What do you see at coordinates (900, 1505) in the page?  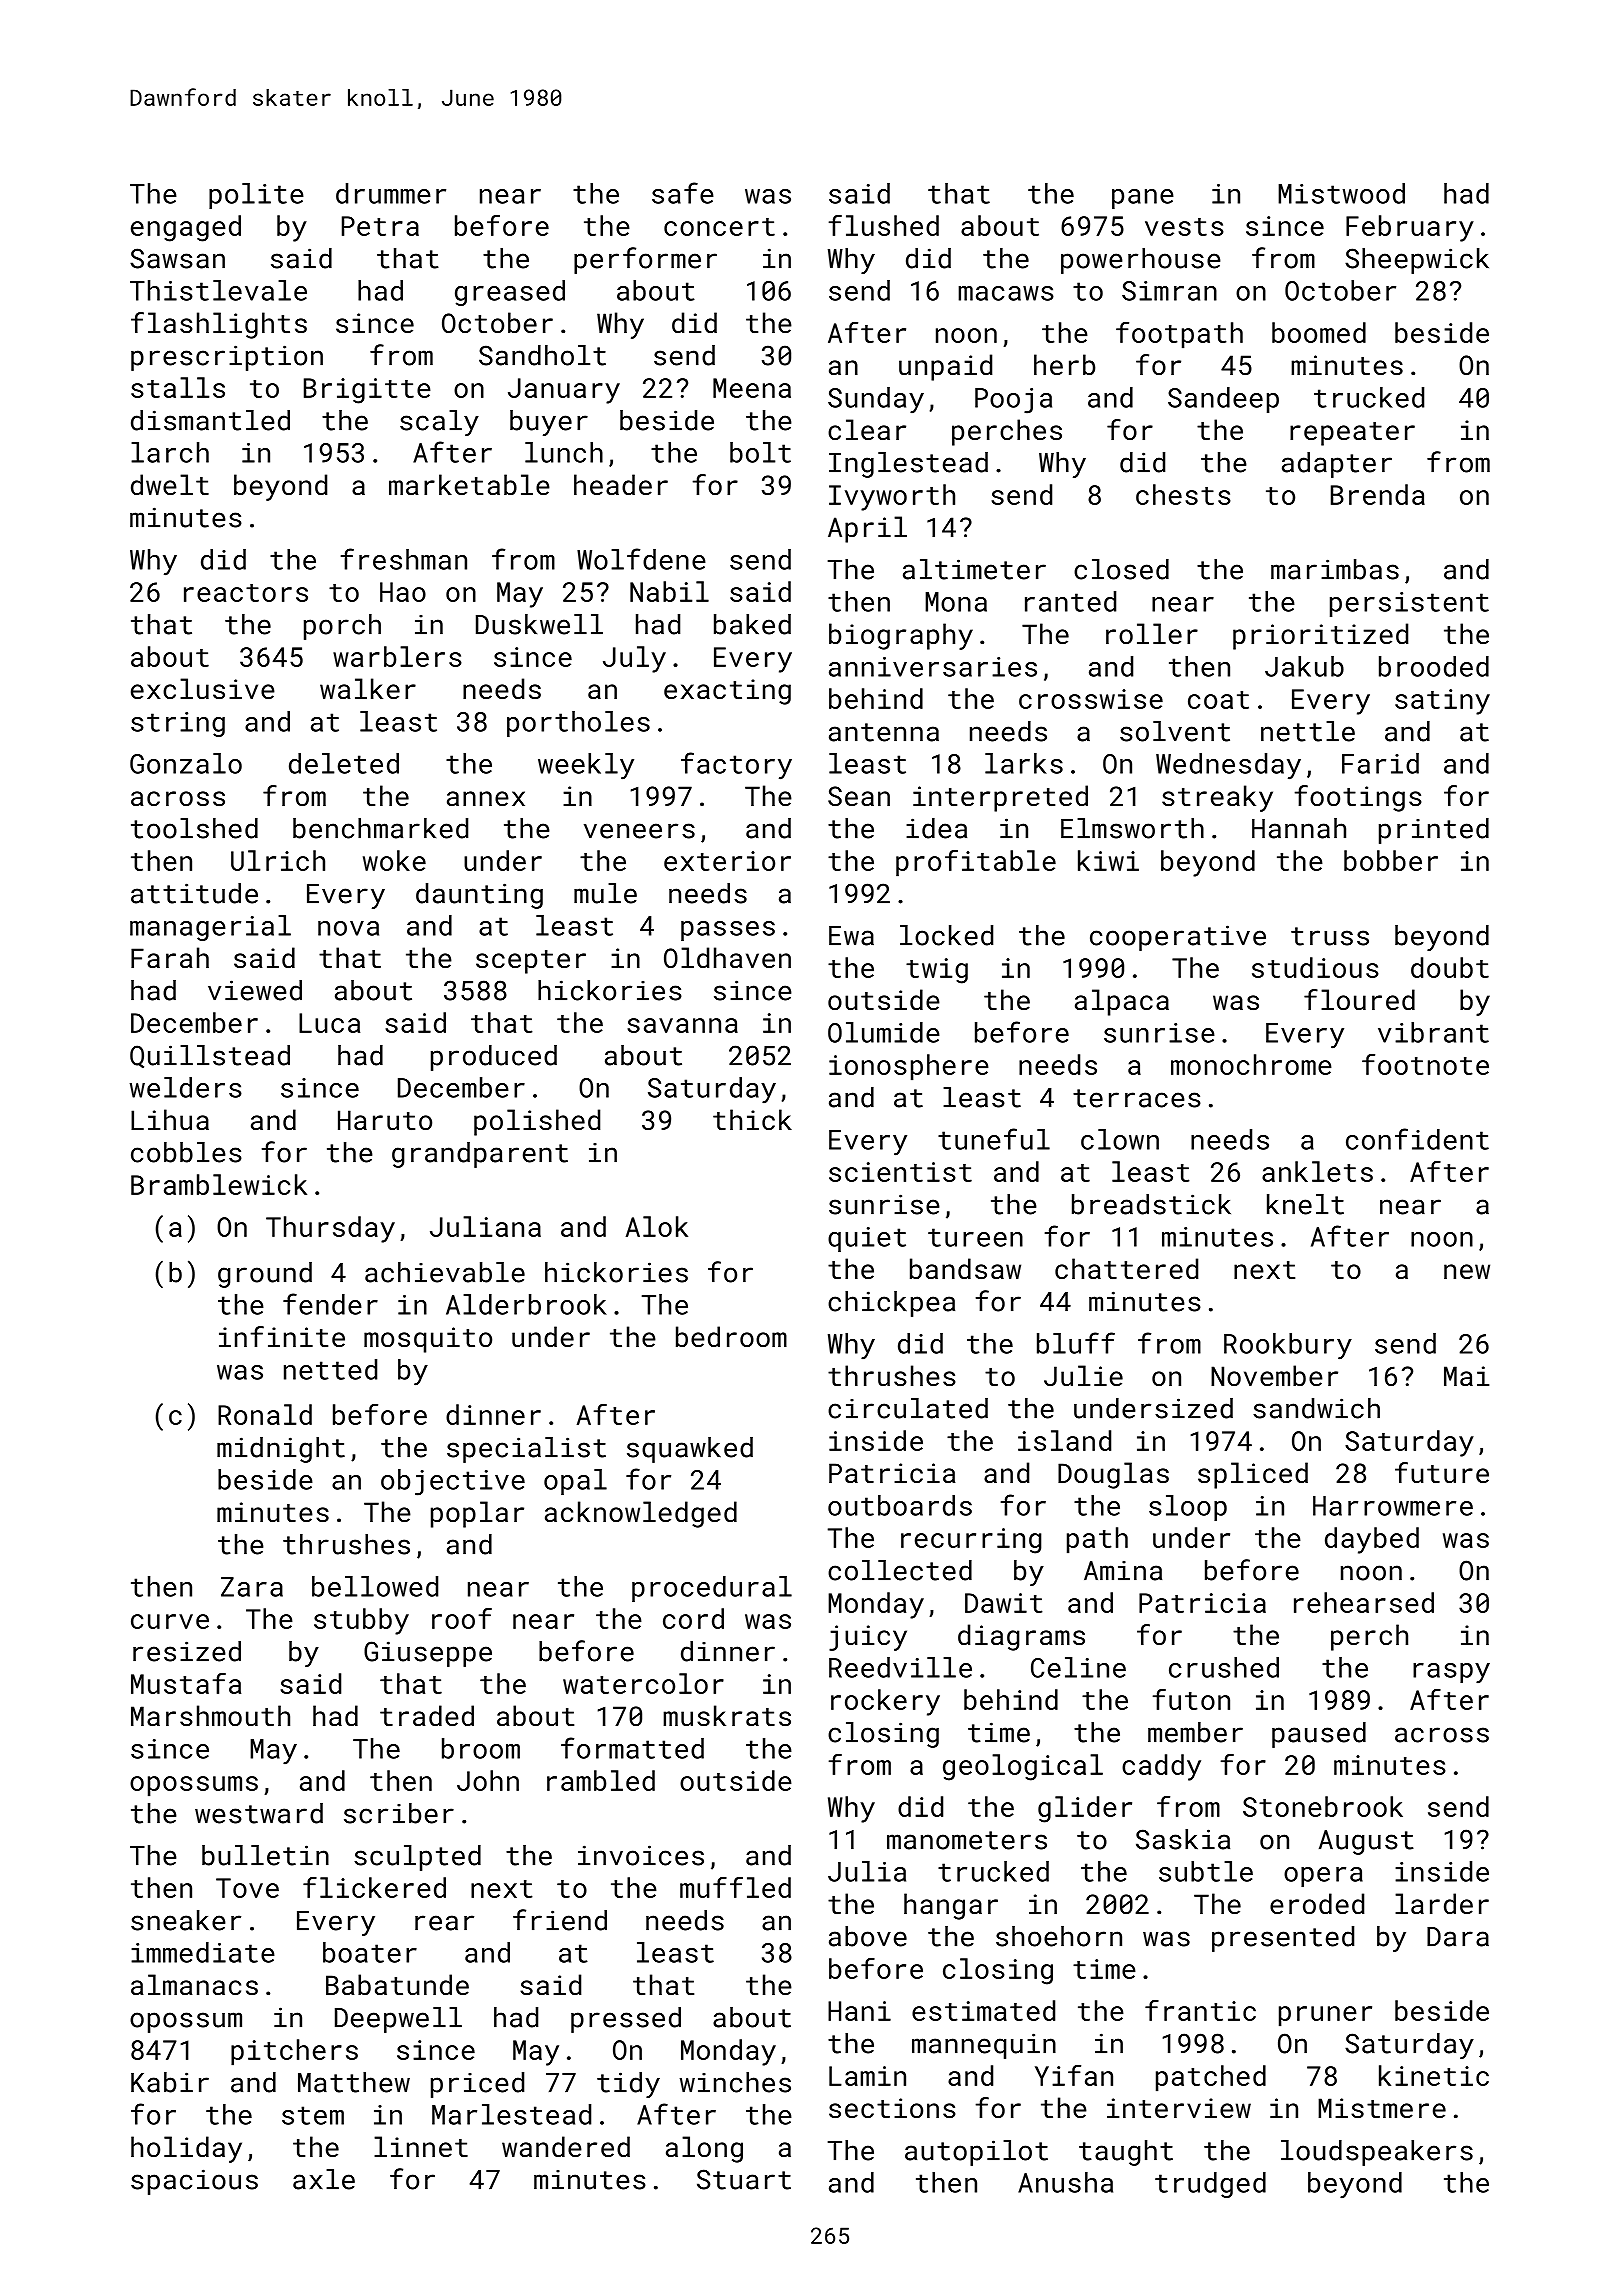 I see `outboards` at bounding box center [900, 1505].
